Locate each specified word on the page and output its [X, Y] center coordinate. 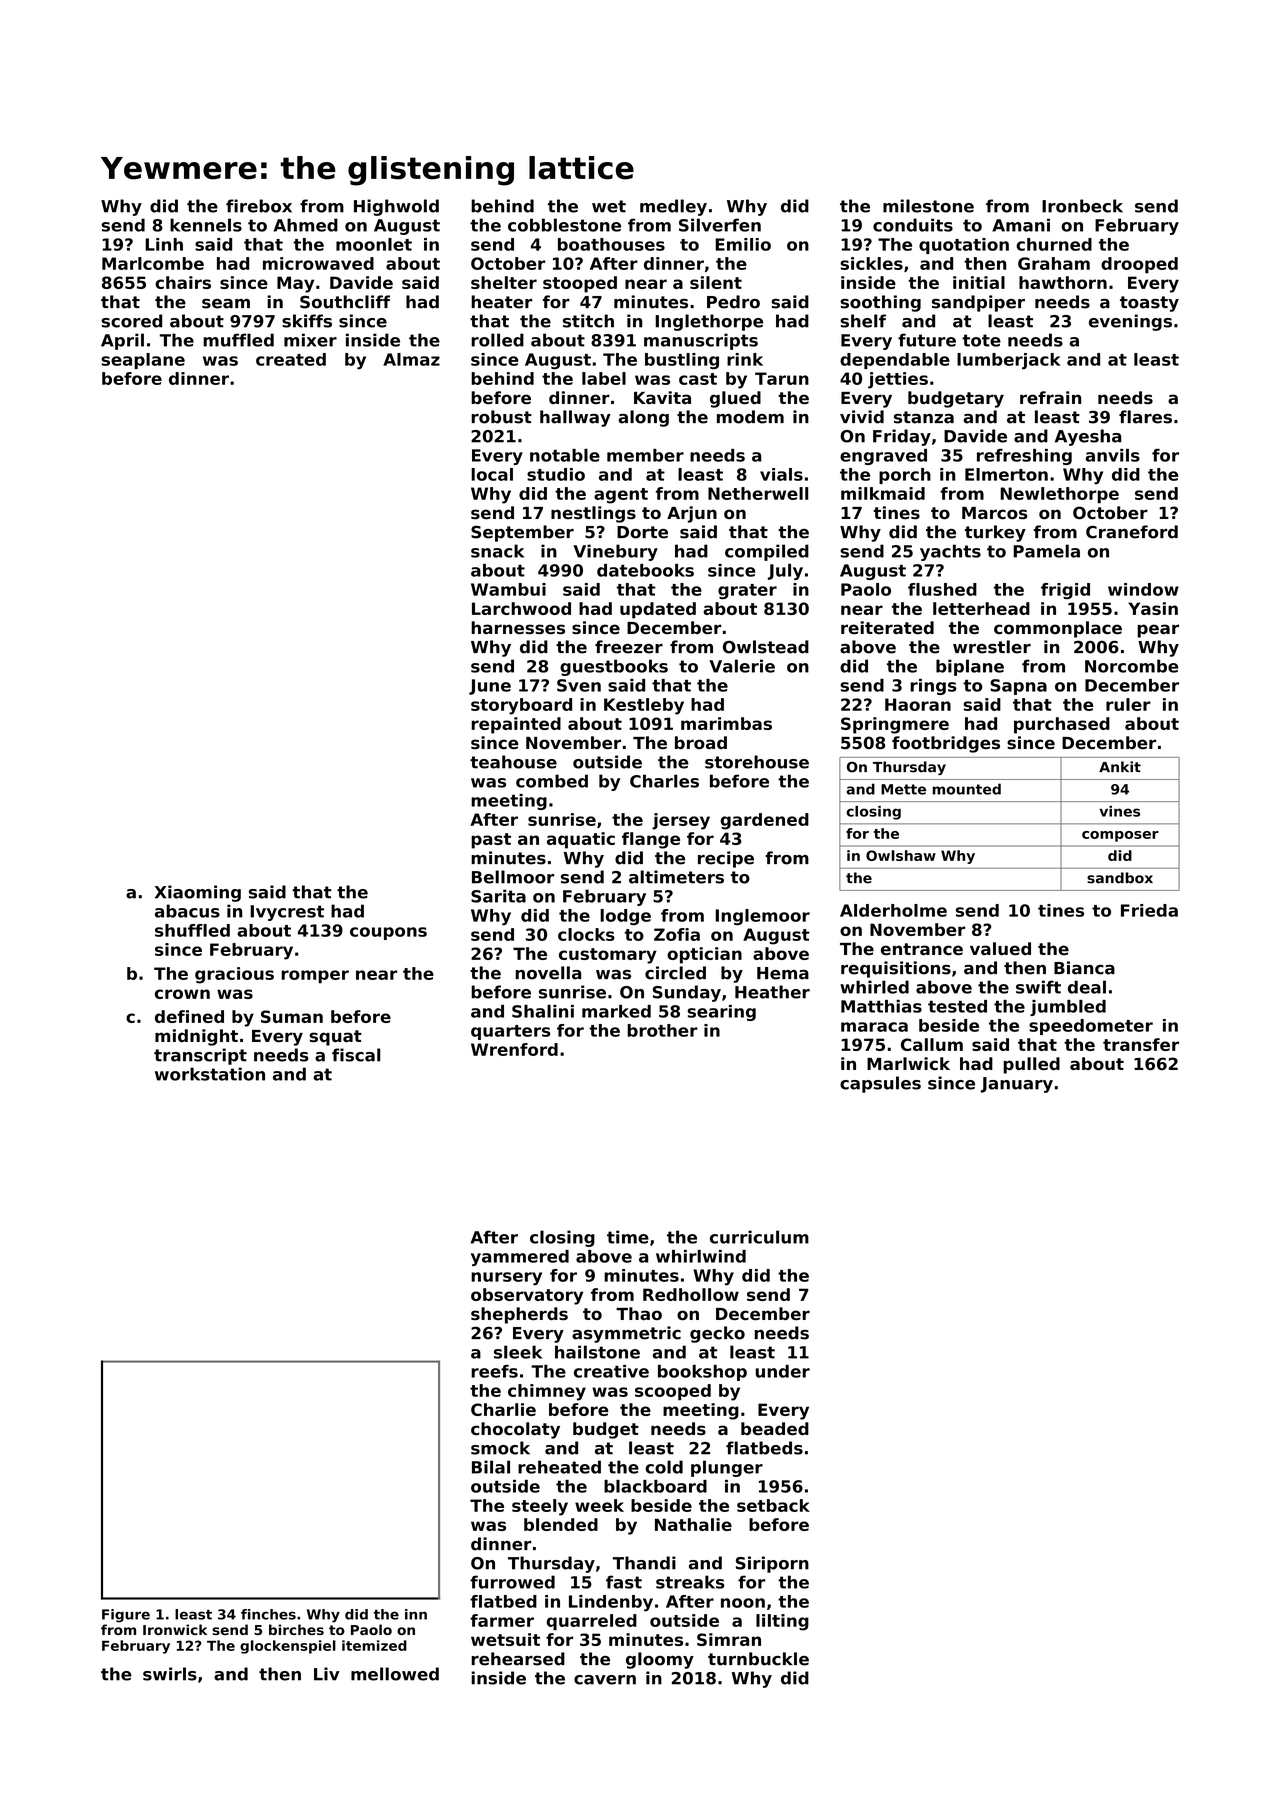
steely [540, 1507]
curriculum [759, 1237]
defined [189, 1016]
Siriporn [772, 1564]
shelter [504, 282]
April [122, 341]
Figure [126, 1616]
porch [905, 476]
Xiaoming [198, 893]
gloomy [660, 1660]
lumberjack [1009, 361]
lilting [782, 1622]
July [785, 572]
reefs [494, 1371]
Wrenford [514, 1049]
